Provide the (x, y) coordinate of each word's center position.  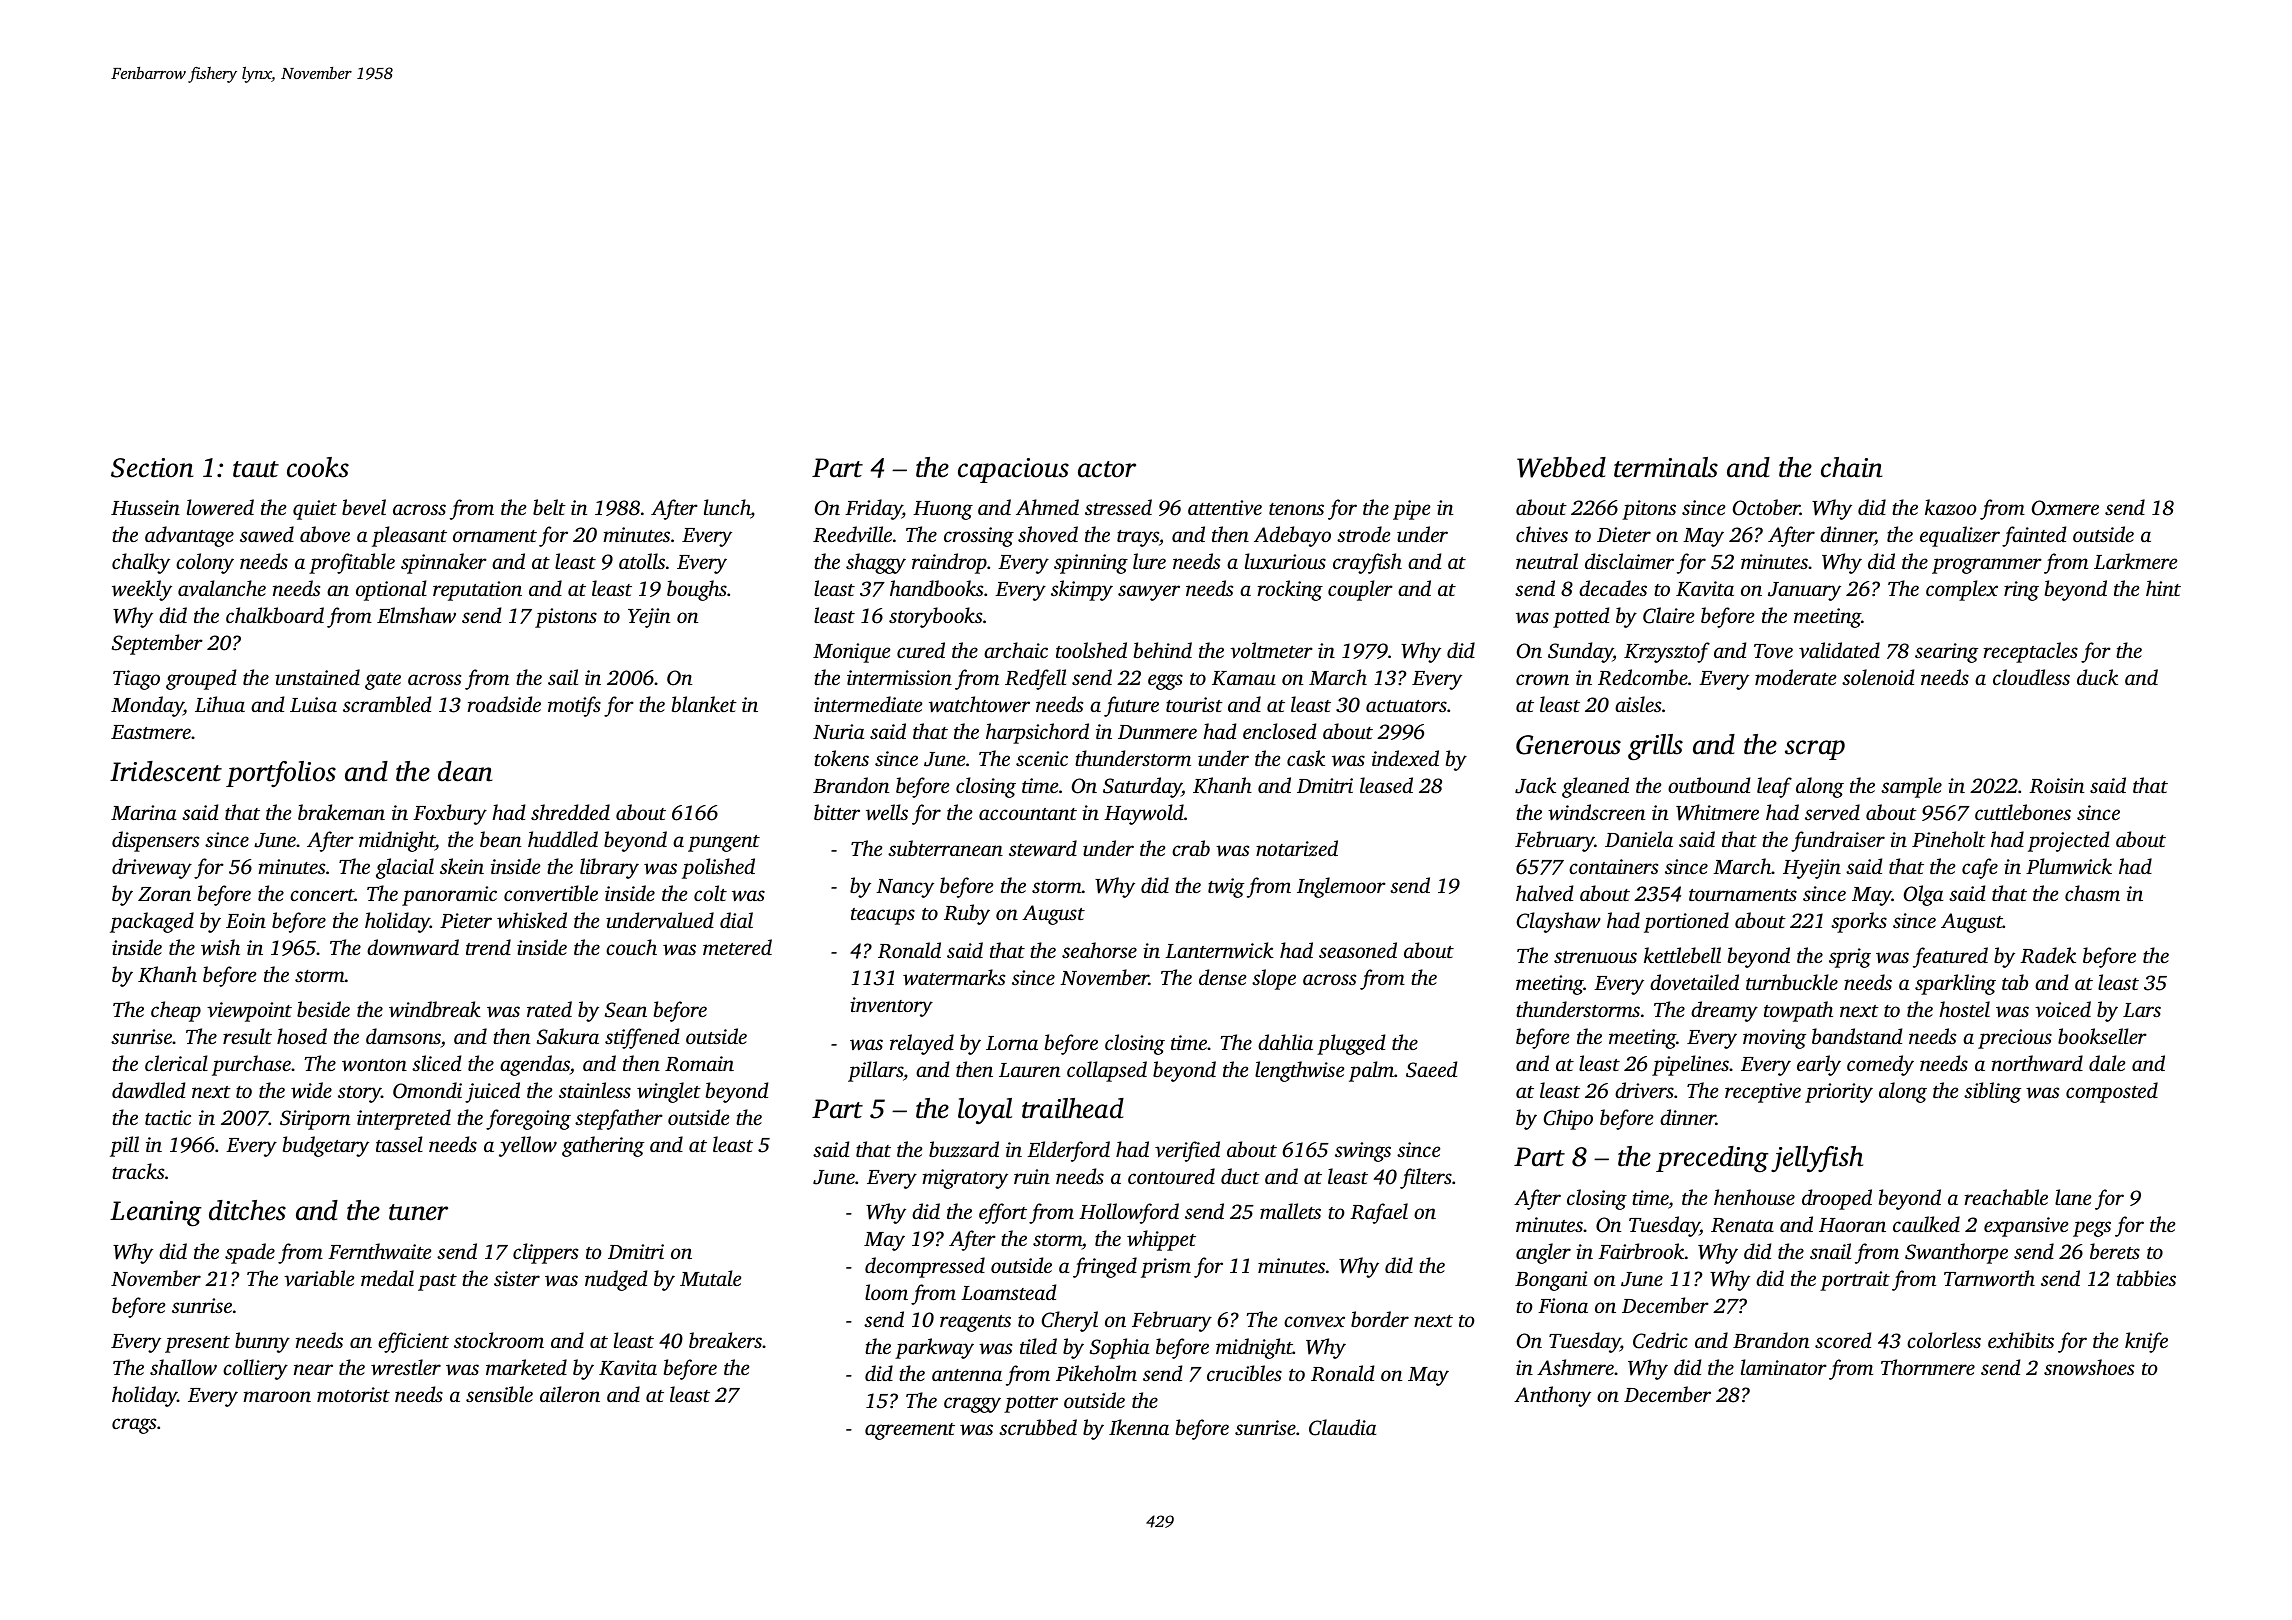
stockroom (499, 1340)
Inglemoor (1341, 887)
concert (322, 895)
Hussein (145, 507)
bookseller (2102, 1036)
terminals (1666, 467)
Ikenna (1139, 1427)
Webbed (1561, 467)
